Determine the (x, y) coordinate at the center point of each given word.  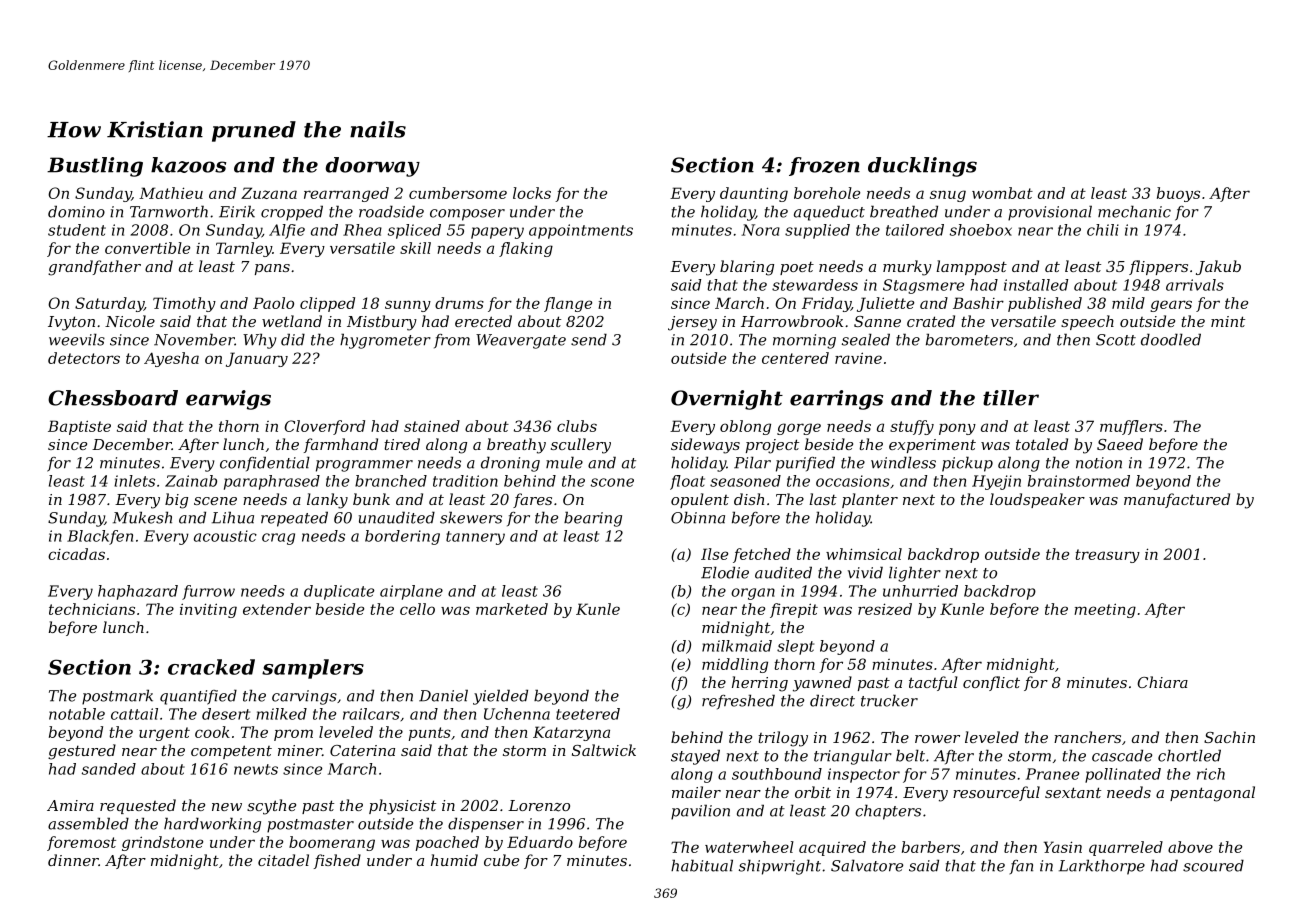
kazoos (188, 165)
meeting (1105, 610)
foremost (81, 843)
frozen (824, 166)
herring (760, 684)
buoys (1178, 194)
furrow (208, 592)
